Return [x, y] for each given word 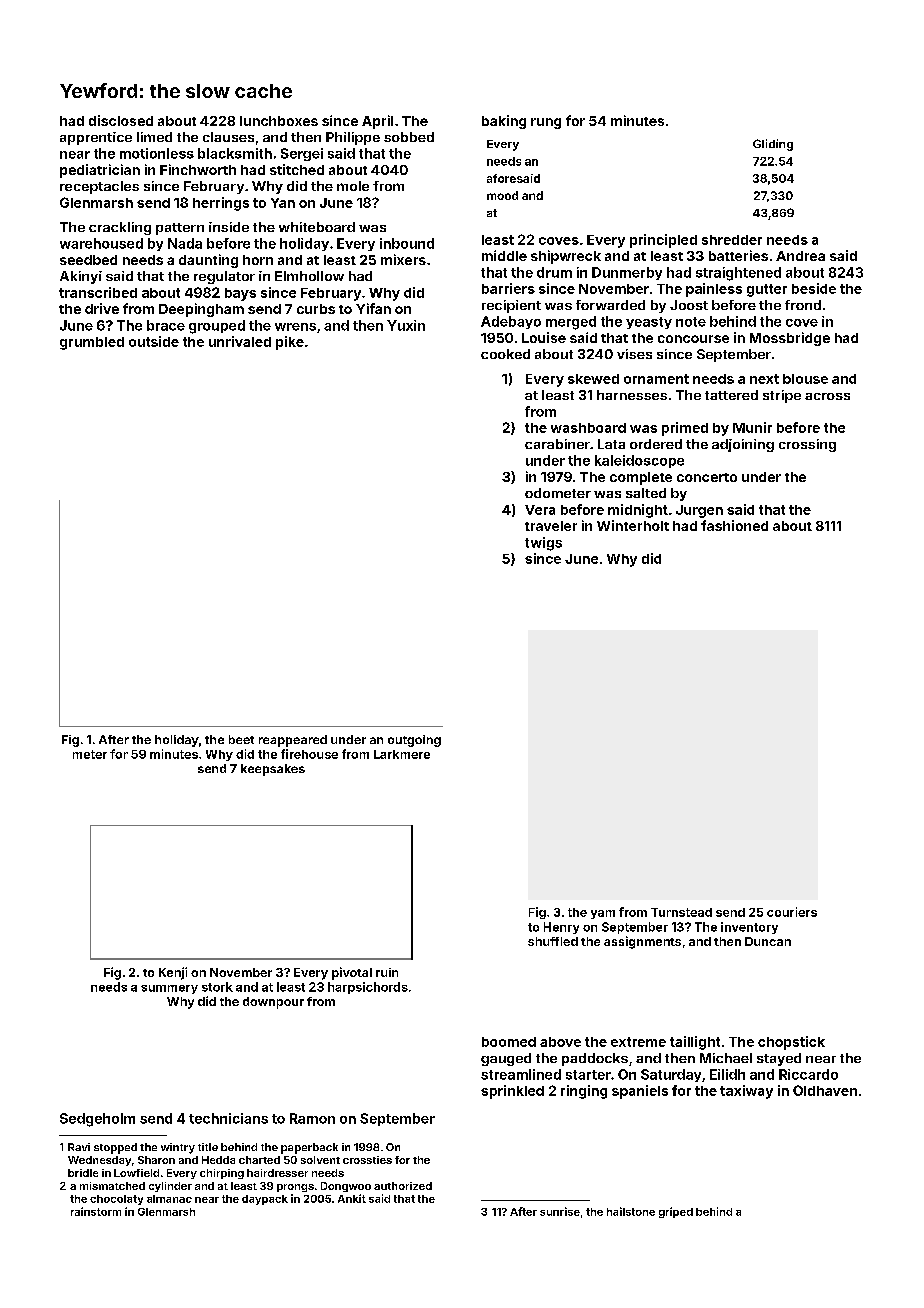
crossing [807, 445]
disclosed [121, 120]
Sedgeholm [97, 1120]
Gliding [773, 145]
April [377, 122]
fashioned [734, 525]
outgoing [414, 741]
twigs [543, 544]
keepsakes [273, 770]
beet [241, 739]
